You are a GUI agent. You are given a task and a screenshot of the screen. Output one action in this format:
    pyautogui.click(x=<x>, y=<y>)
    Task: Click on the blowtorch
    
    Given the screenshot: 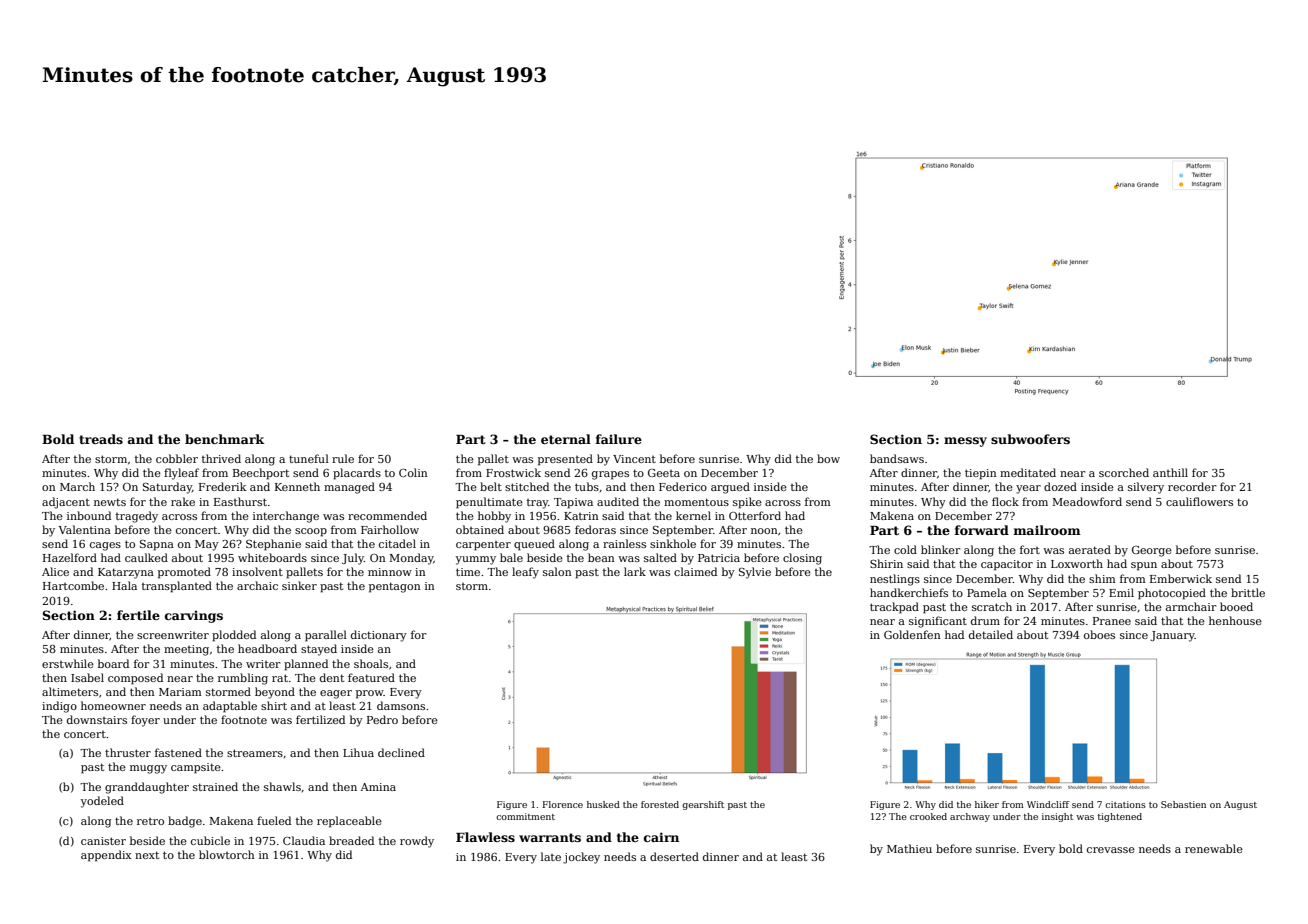 What is the action you would take?
    pyautogui.click(x=227, y=854)
